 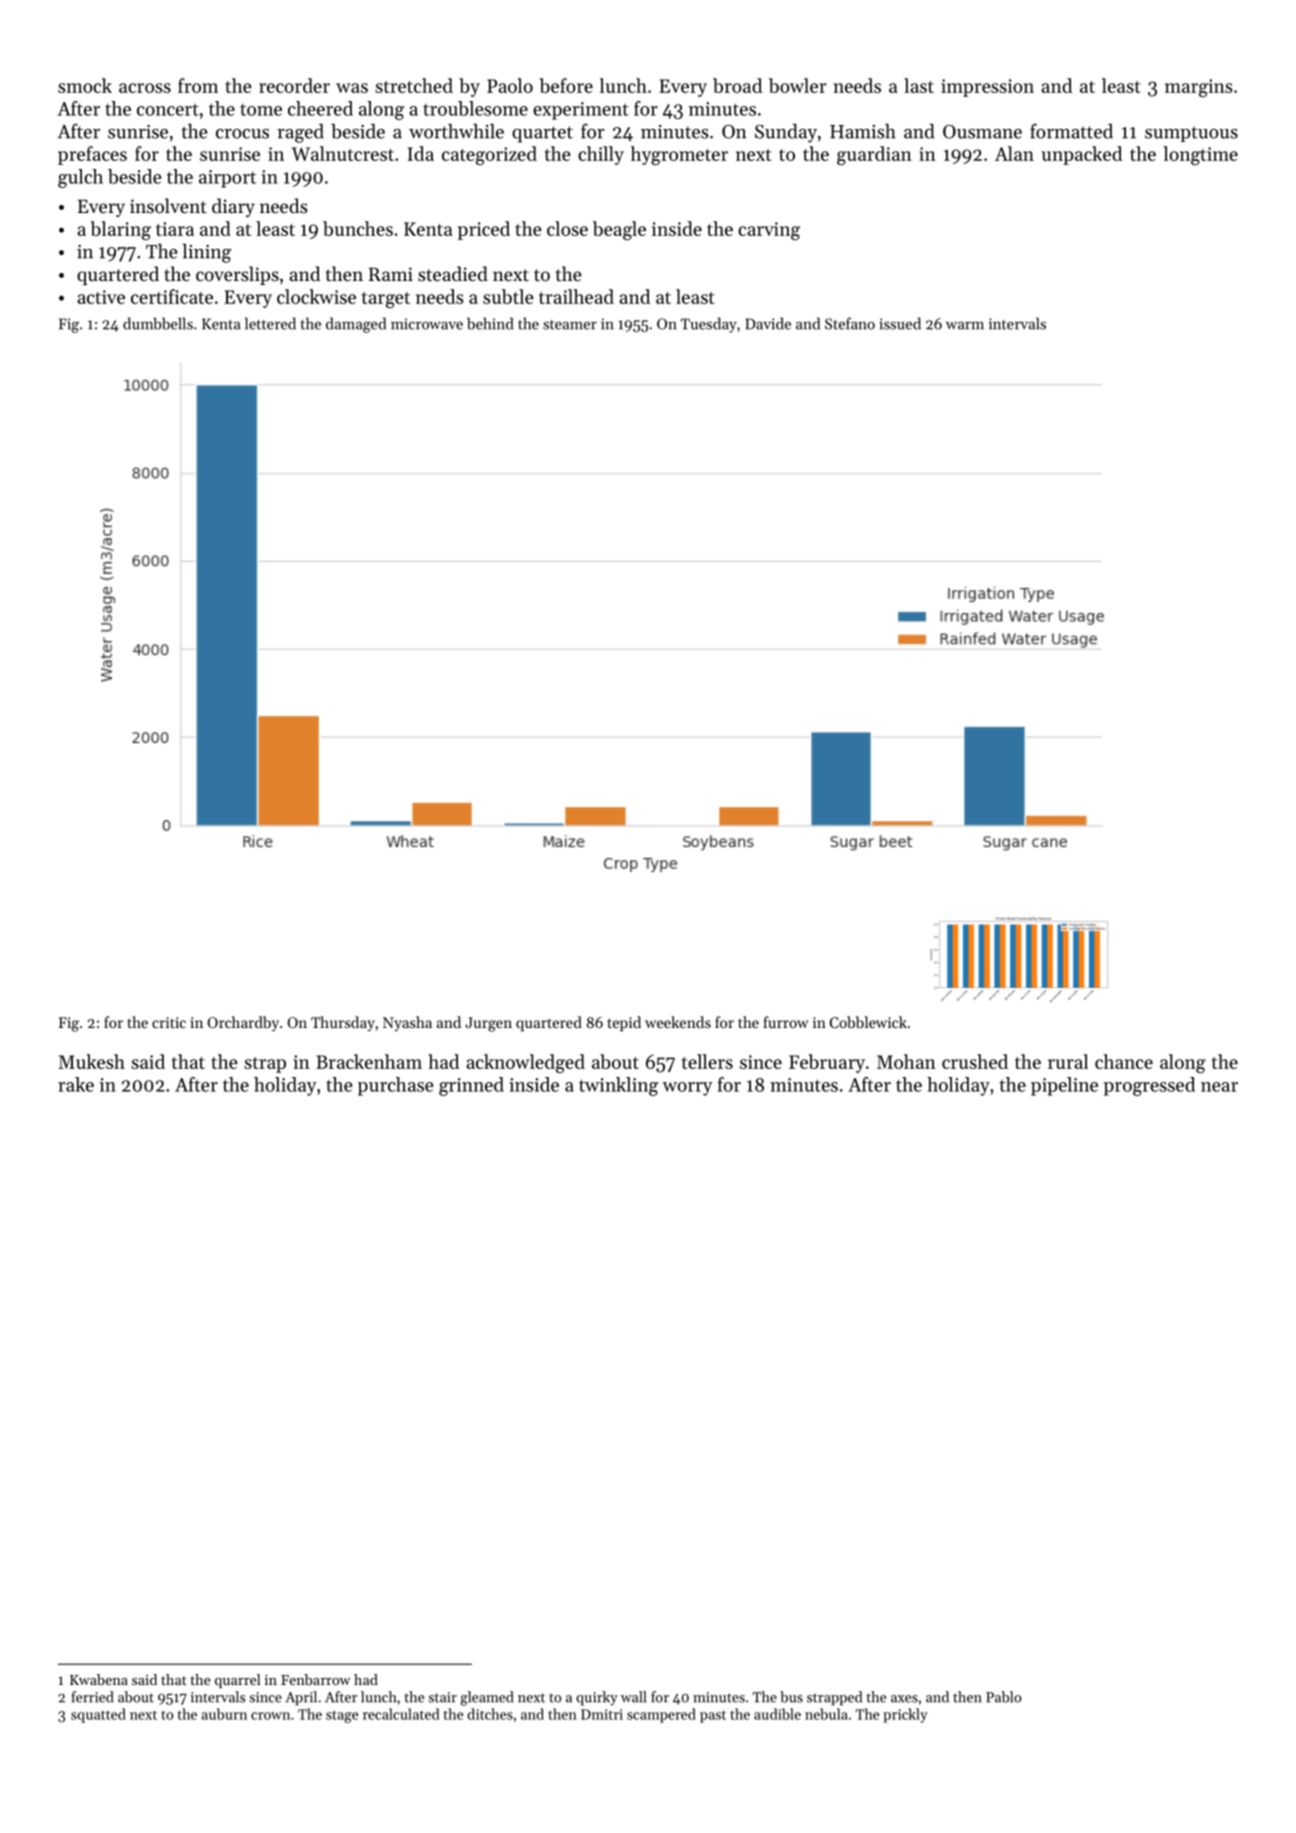 I want to click on chance, so click(x=1124, y=1061).
